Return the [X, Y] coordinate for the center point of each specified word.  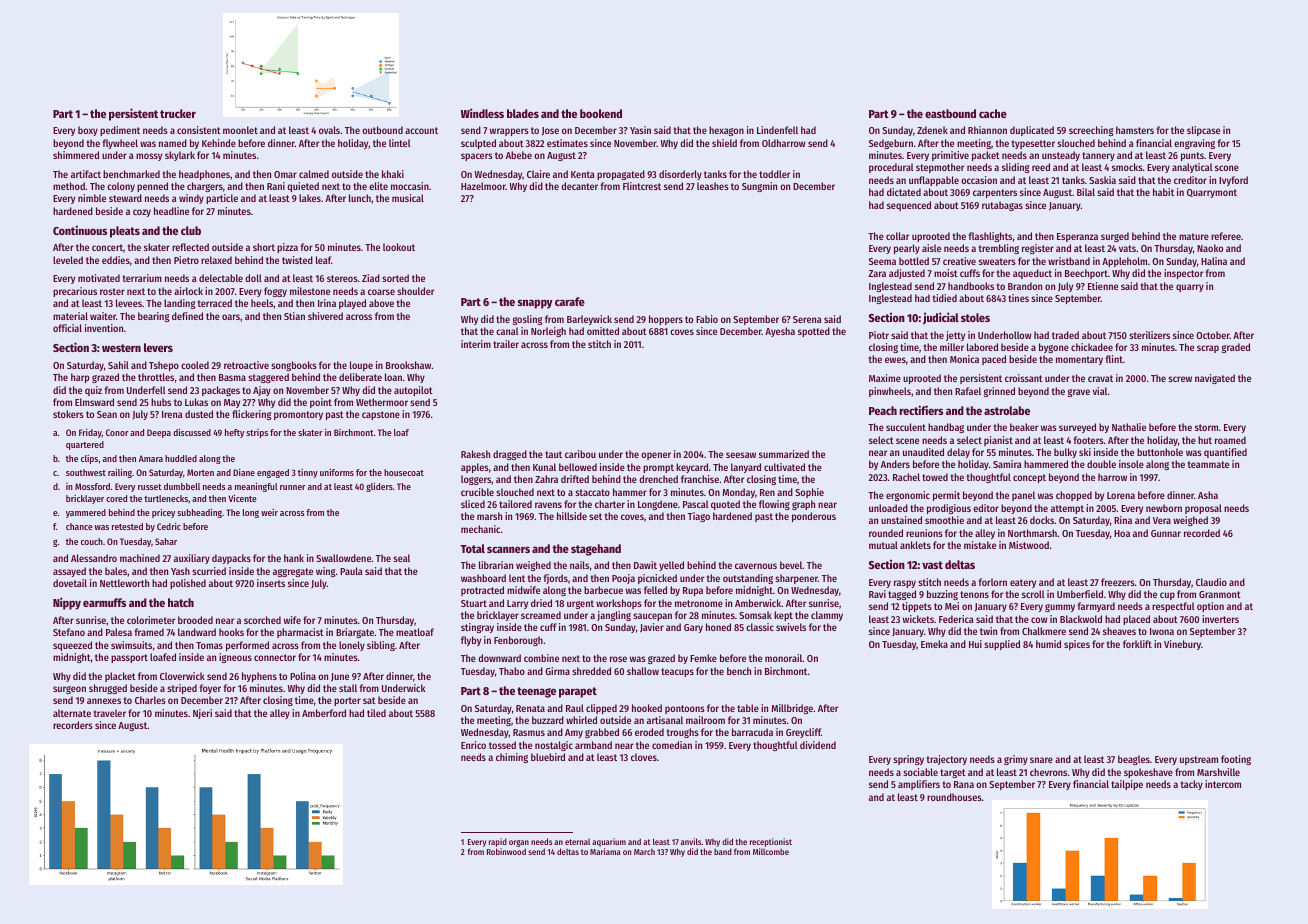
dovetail [70, 583]
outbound [382, 130]
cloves [644, 757]
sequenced [909, 206]
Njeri [202, 714]
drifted [575, 479]
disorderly [680, 175]
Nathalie [1129, 427]
